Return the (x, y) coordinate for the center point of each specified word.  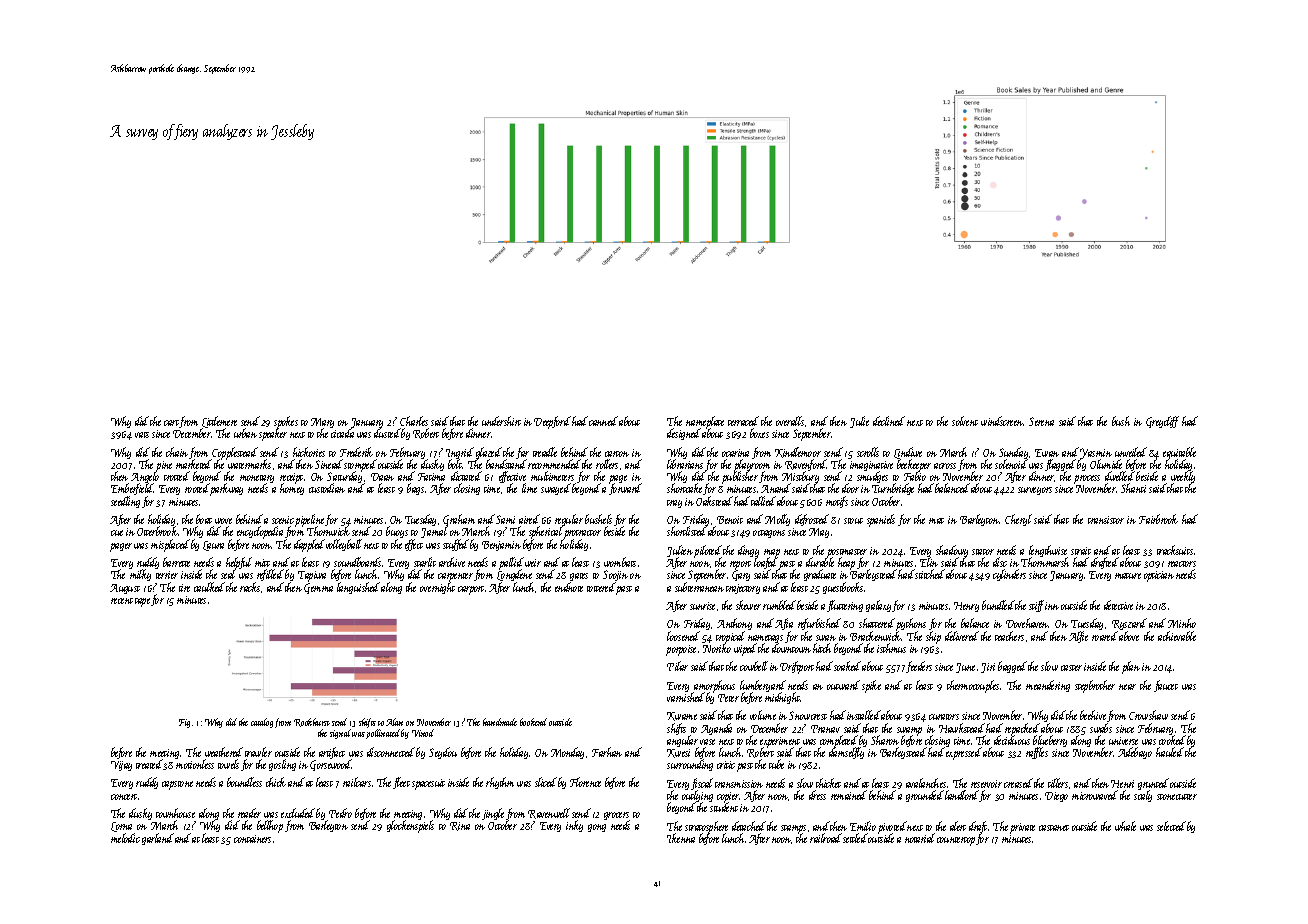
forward (625, 489)
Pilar (677, 666)
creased (1018, 783)
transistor (1106, 520)
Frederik (356, 452)
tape (142, 602)
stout (853, 521)
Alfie (1078, 637)
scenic (283, 520)
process (1087, 479)
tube (776, 764)
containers (252, 839)
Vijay (121, 766)
